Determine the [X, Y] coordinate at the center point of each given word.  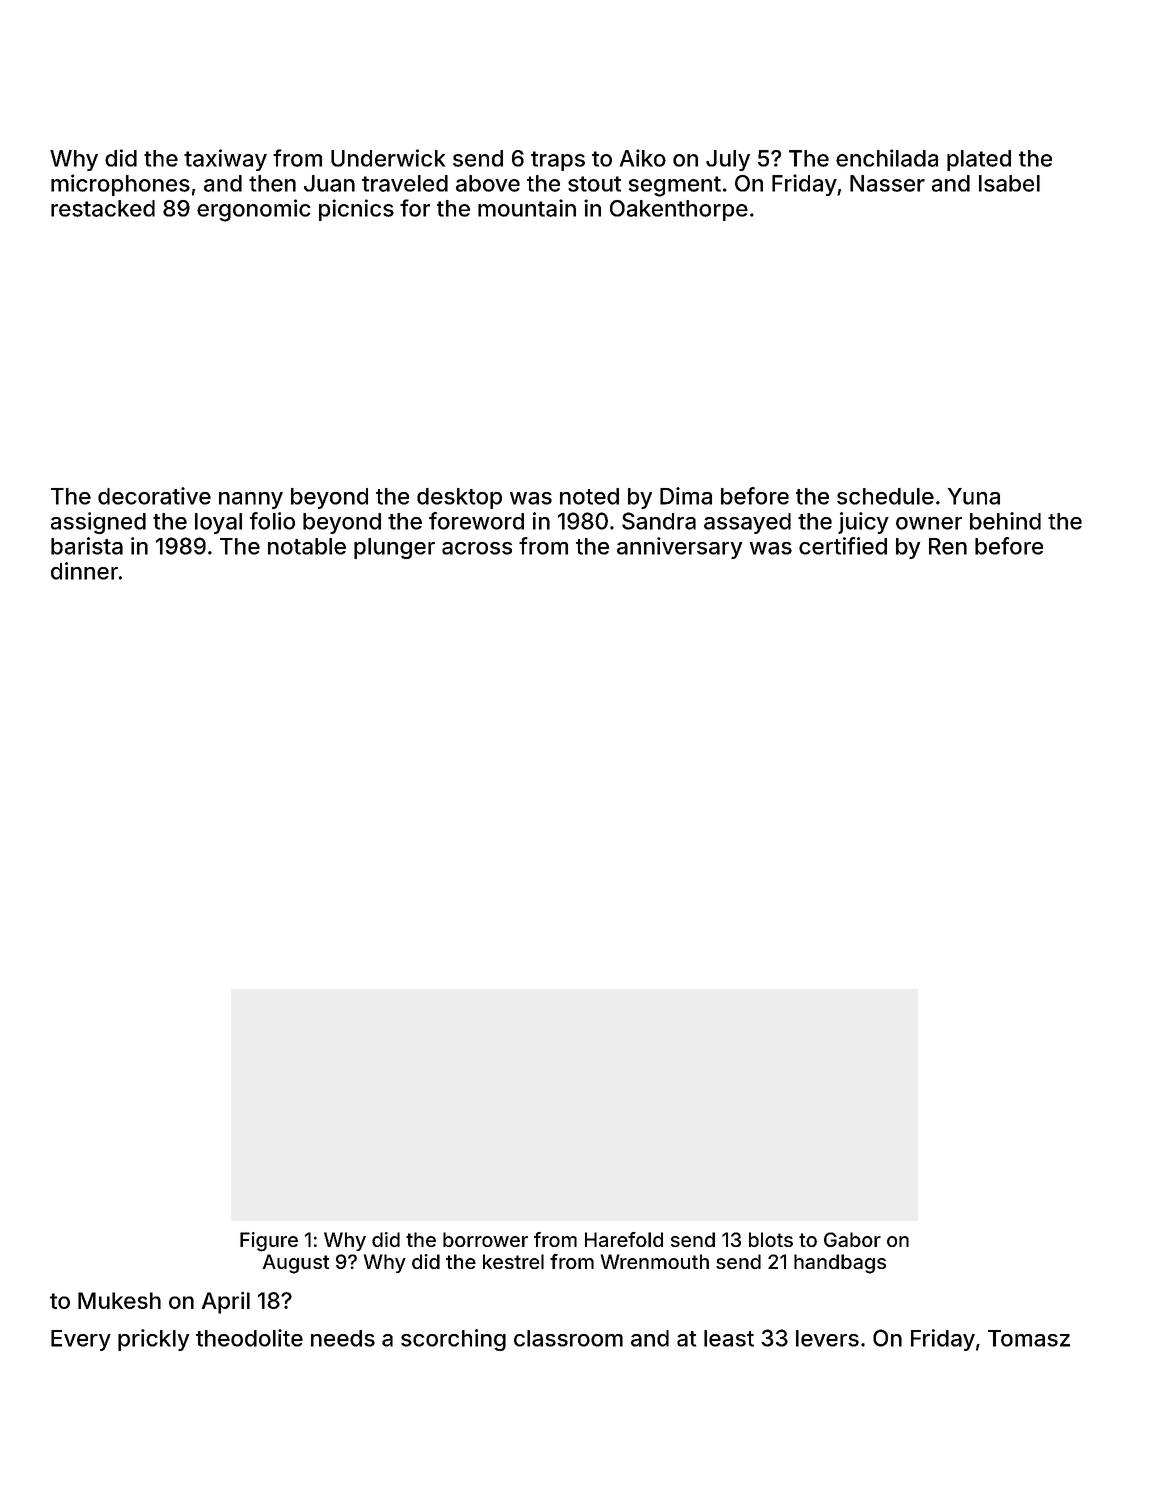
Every [81, 1340]
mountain [527, 208]
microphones [120, 185]
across [477, 548]
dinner [84, 571]
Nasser [887, 183]
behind [1005, 521]
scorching [453, 1340]
